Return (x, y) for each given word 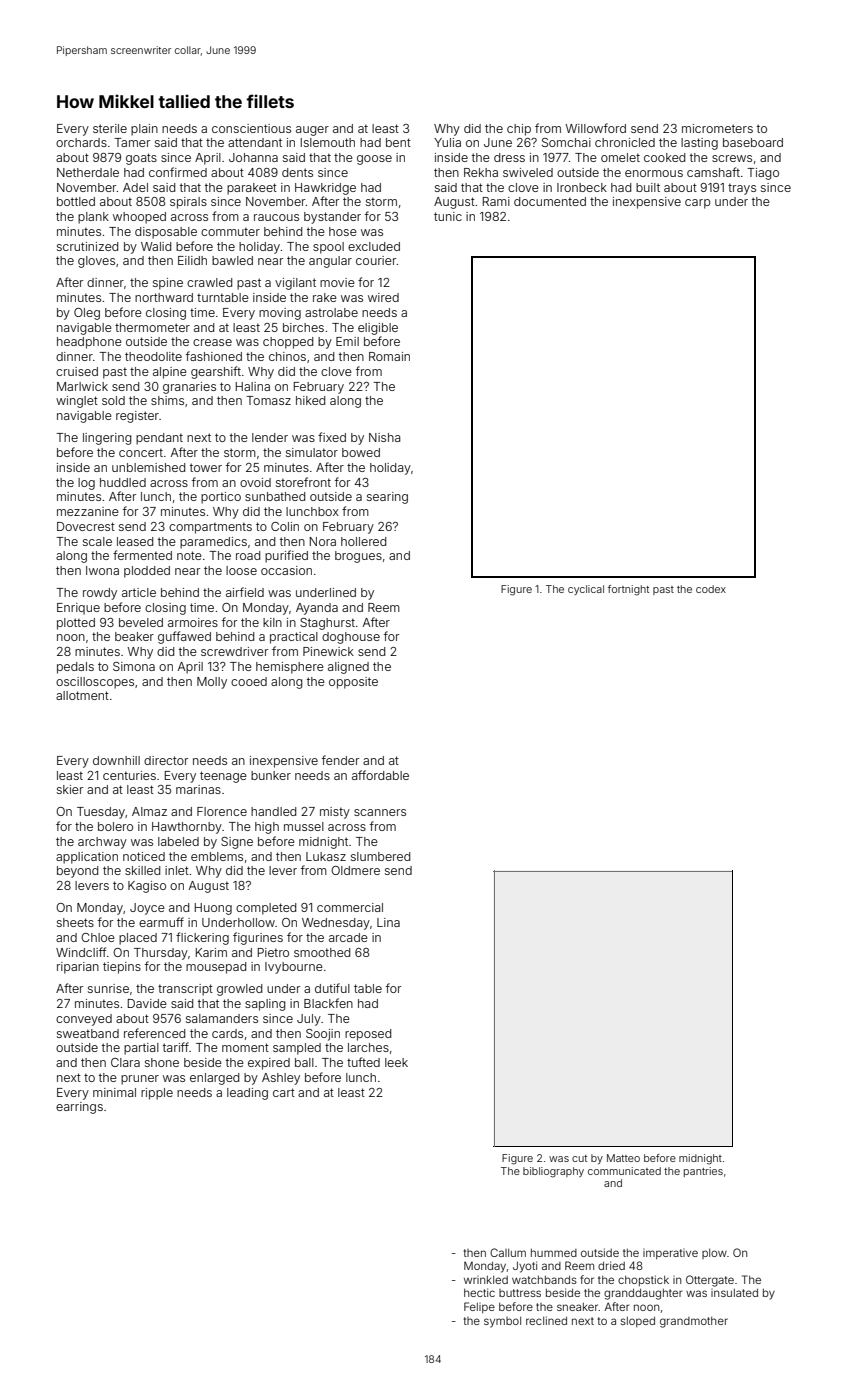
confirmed (178, 172)
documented (550, 201)
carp (697, 204)
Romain (389, 356)
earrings (79, 1108)
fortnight (628, 590)
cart (284, 1092)
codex (711, 589)
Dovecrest (86, 526)
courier (376, 260)
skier (70, 789)
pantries (703, 1172)
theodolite (153, 356)
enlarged (214, 1079)
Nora (323, 541)
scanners (380, 812)
